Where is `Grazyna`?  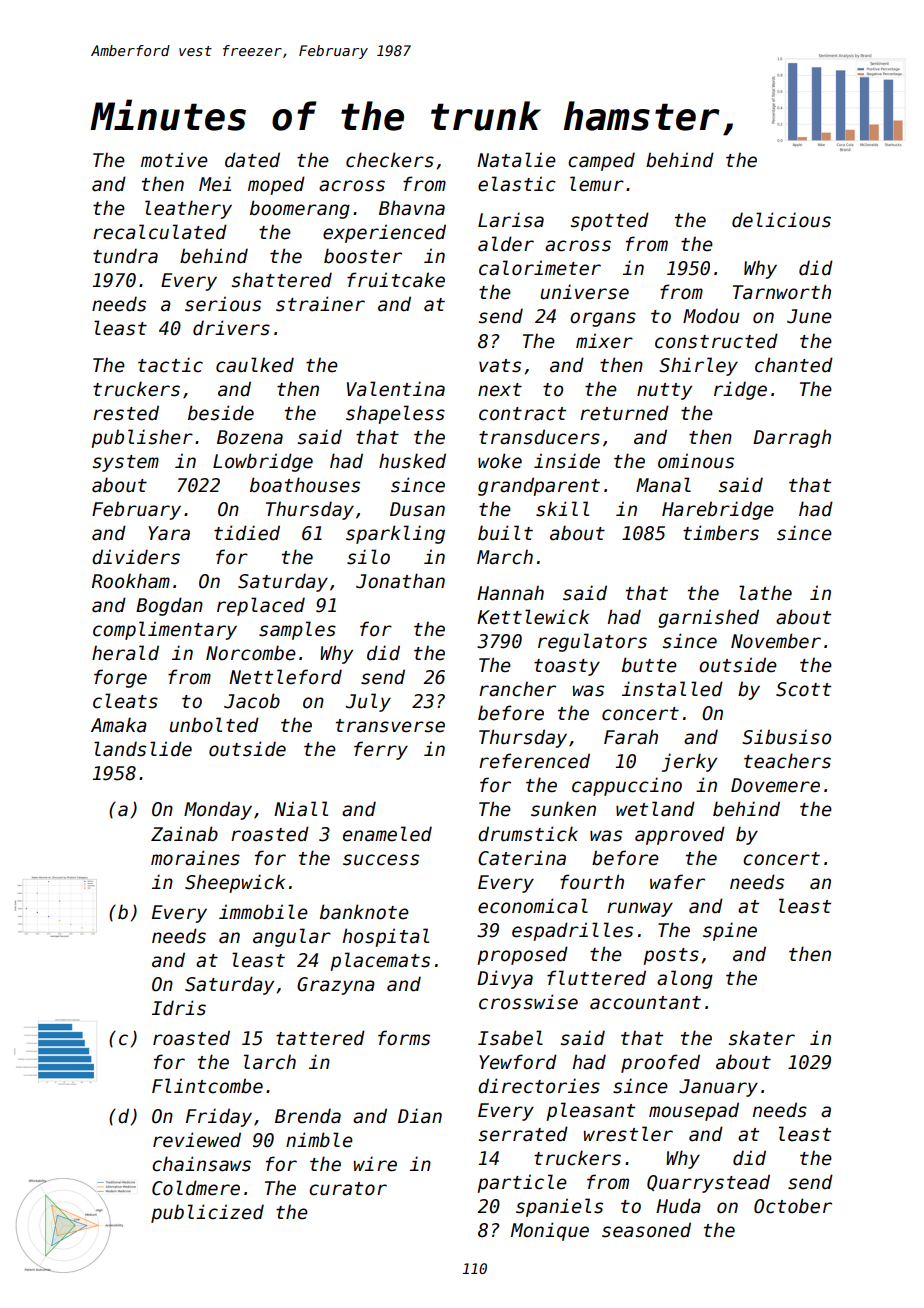
Grazyna is located at coordinates (336, 986).
